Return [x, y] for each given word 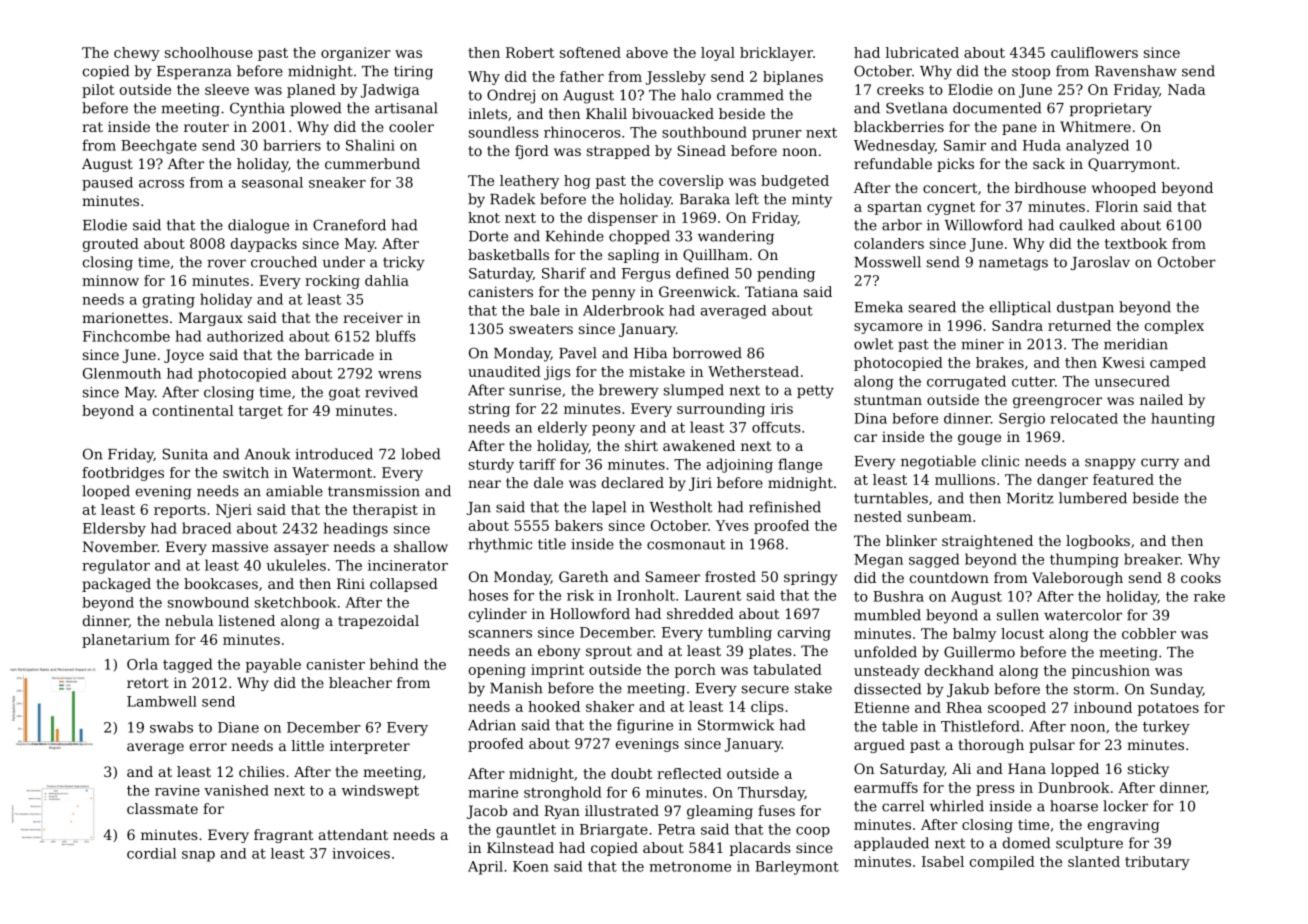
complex [1174, 327]
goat [344, 394]
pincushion [1111, 672]
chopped [639, 237]
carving [804, 634]
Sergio [1022, 420]
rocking [332, 282]
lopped [1075, 770]
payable [273, 665]
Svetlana [917, 108]
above [647, 52]
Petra [676, 829]
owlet [873, 344]
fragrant [283, 836]
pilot [98, 91]
